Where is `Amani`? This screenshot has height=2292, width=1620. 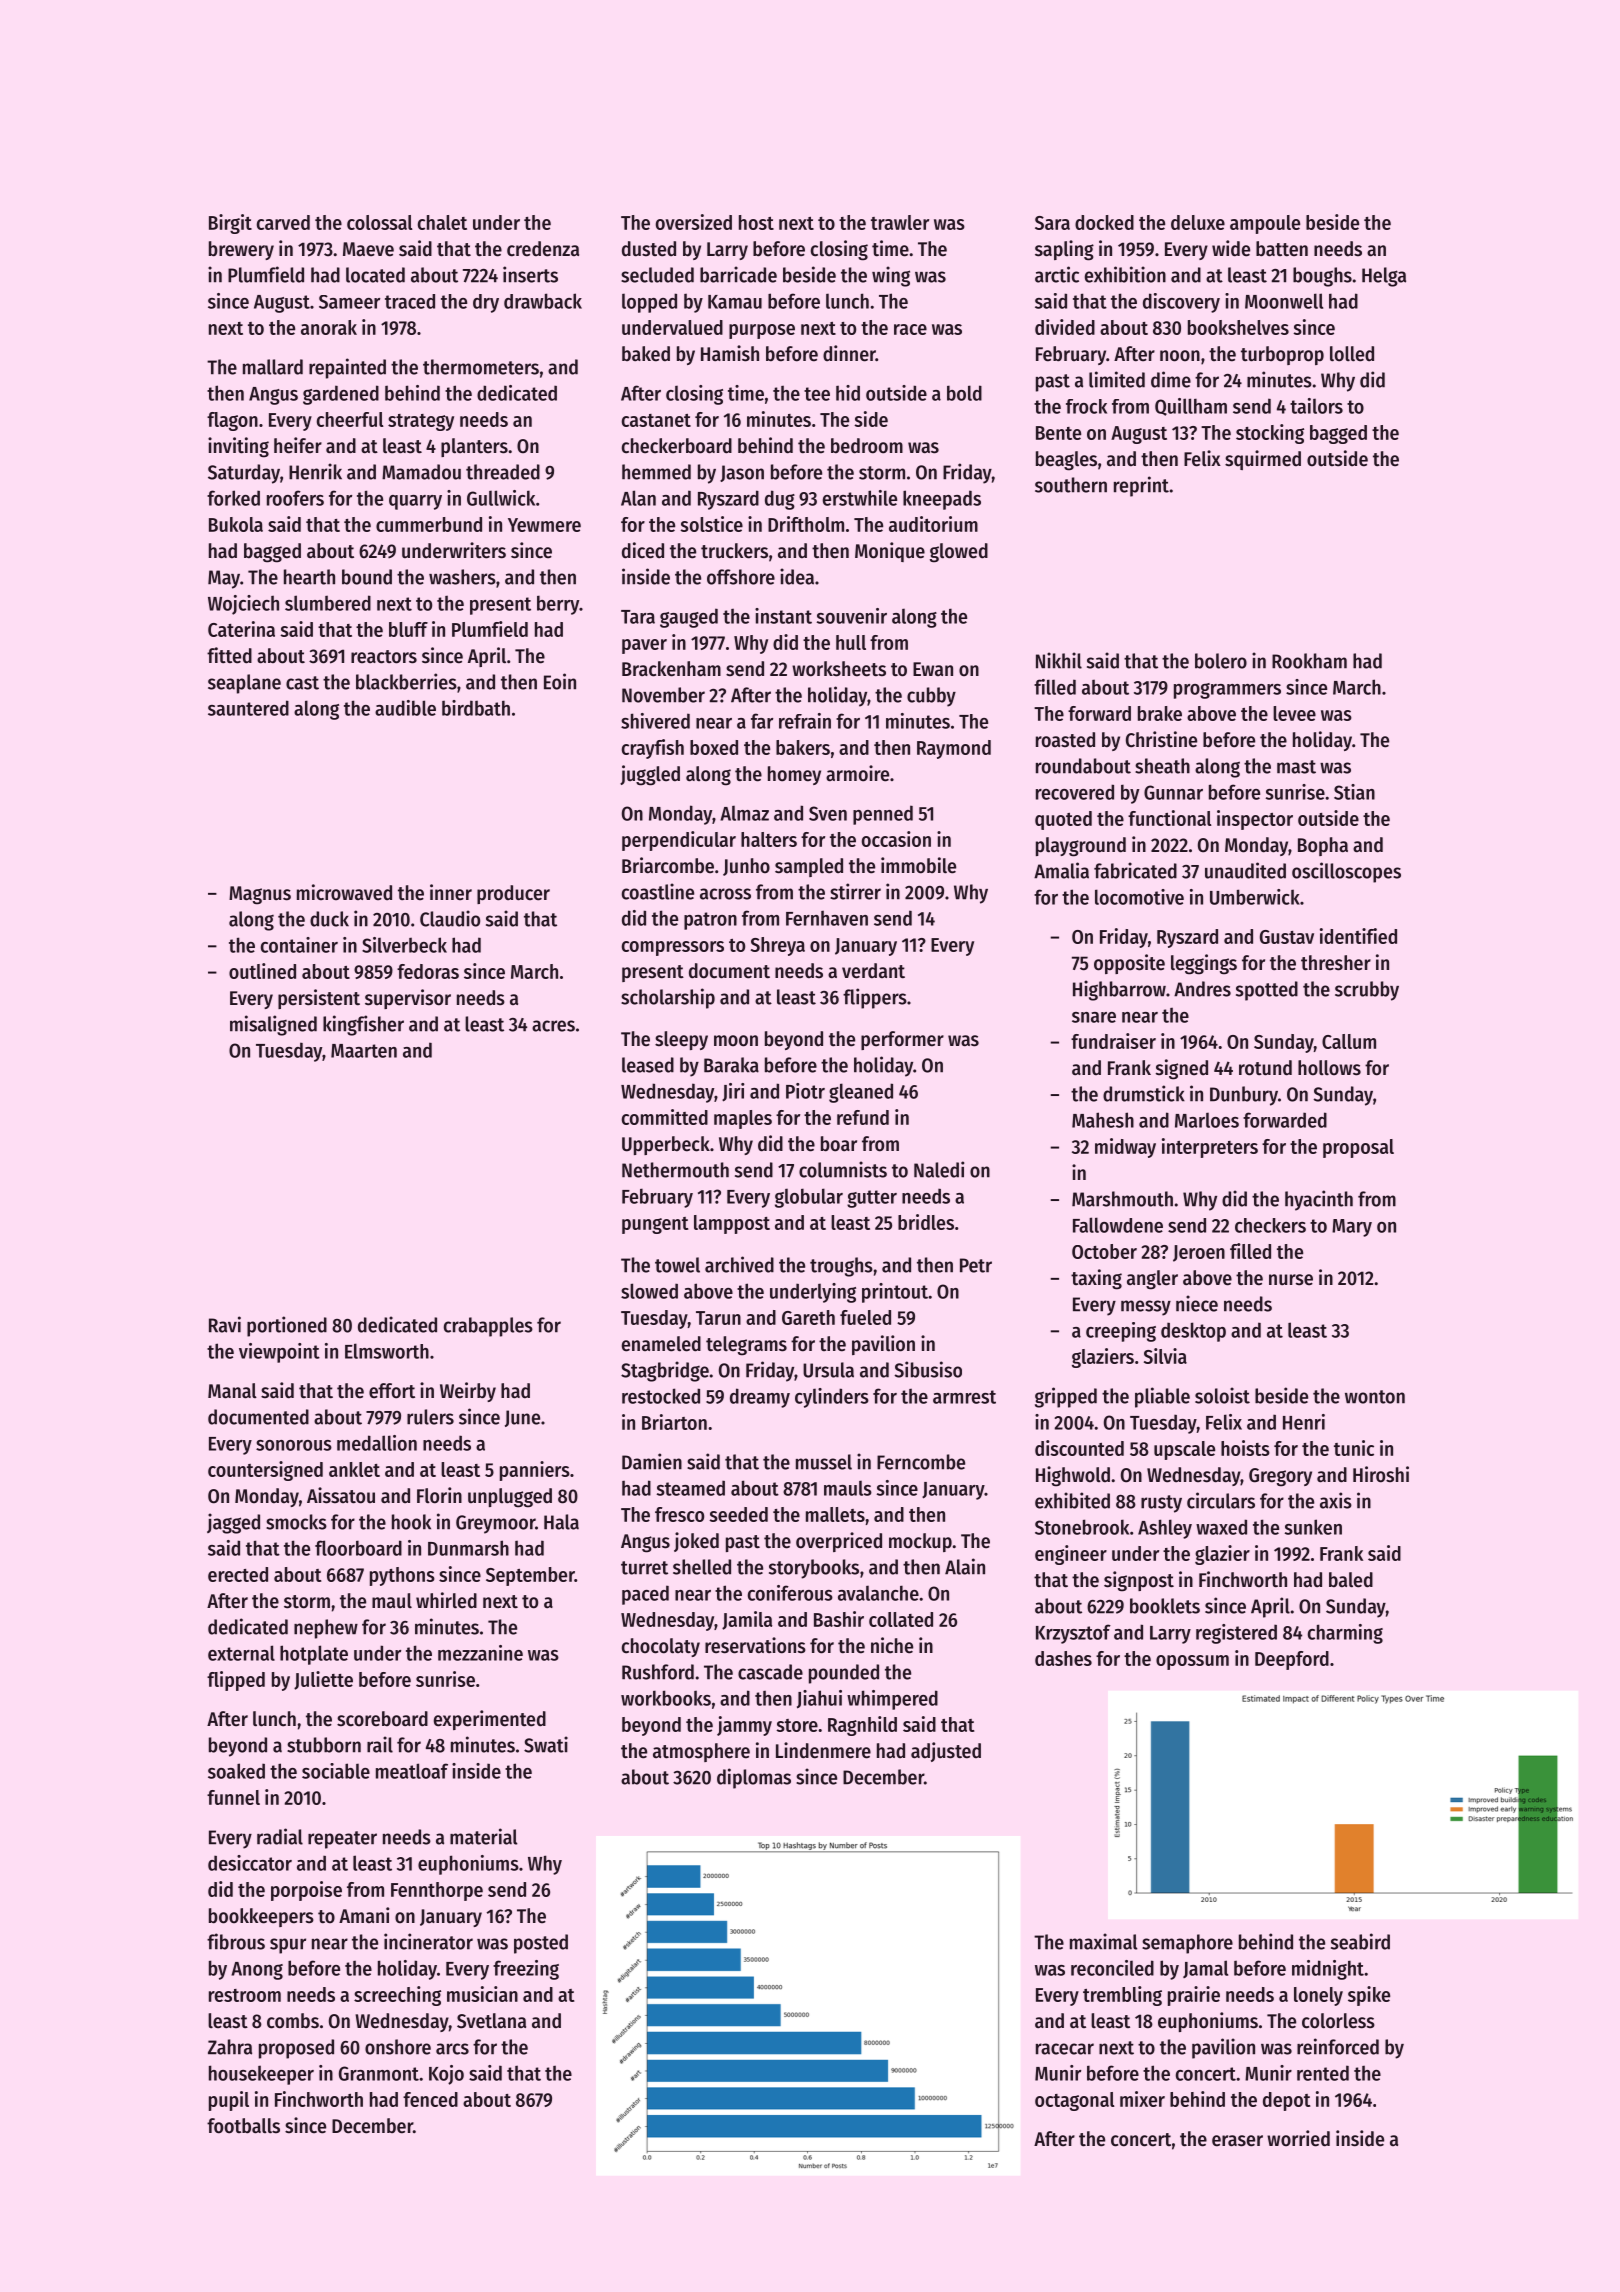 Amani is located at coordinates (364, 1915).
